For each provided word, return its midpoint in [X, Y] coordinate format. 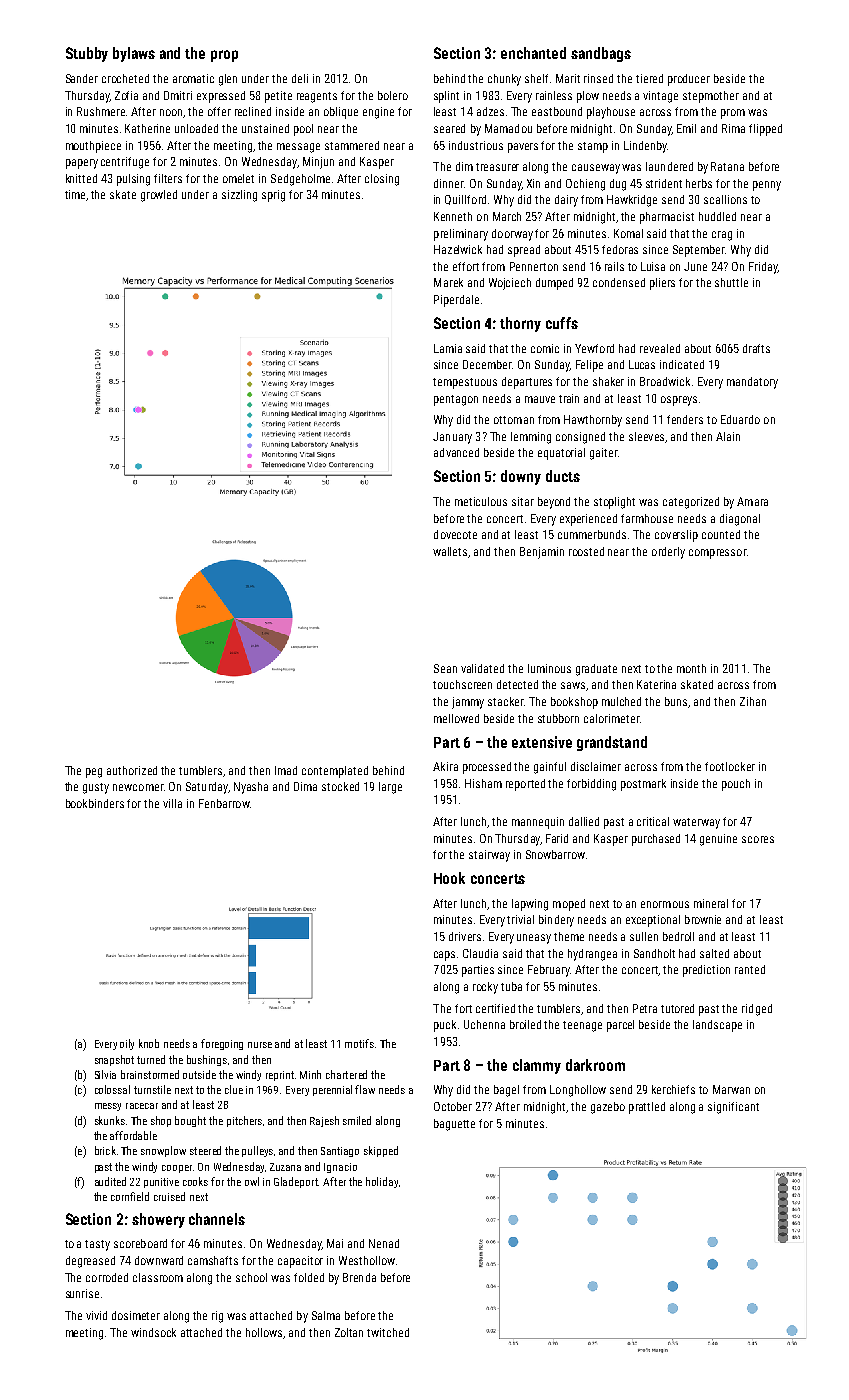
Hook [449, 878]
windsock [153, 1332]
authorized [132, 770]
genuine [718, 840]
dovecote [455, 534]
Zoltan [349, 1332]
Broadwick [665, 381]
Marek [448, 282]
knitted [81, 178]
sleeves [646, 436]
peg [94, 773]
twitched [388, 1332]
